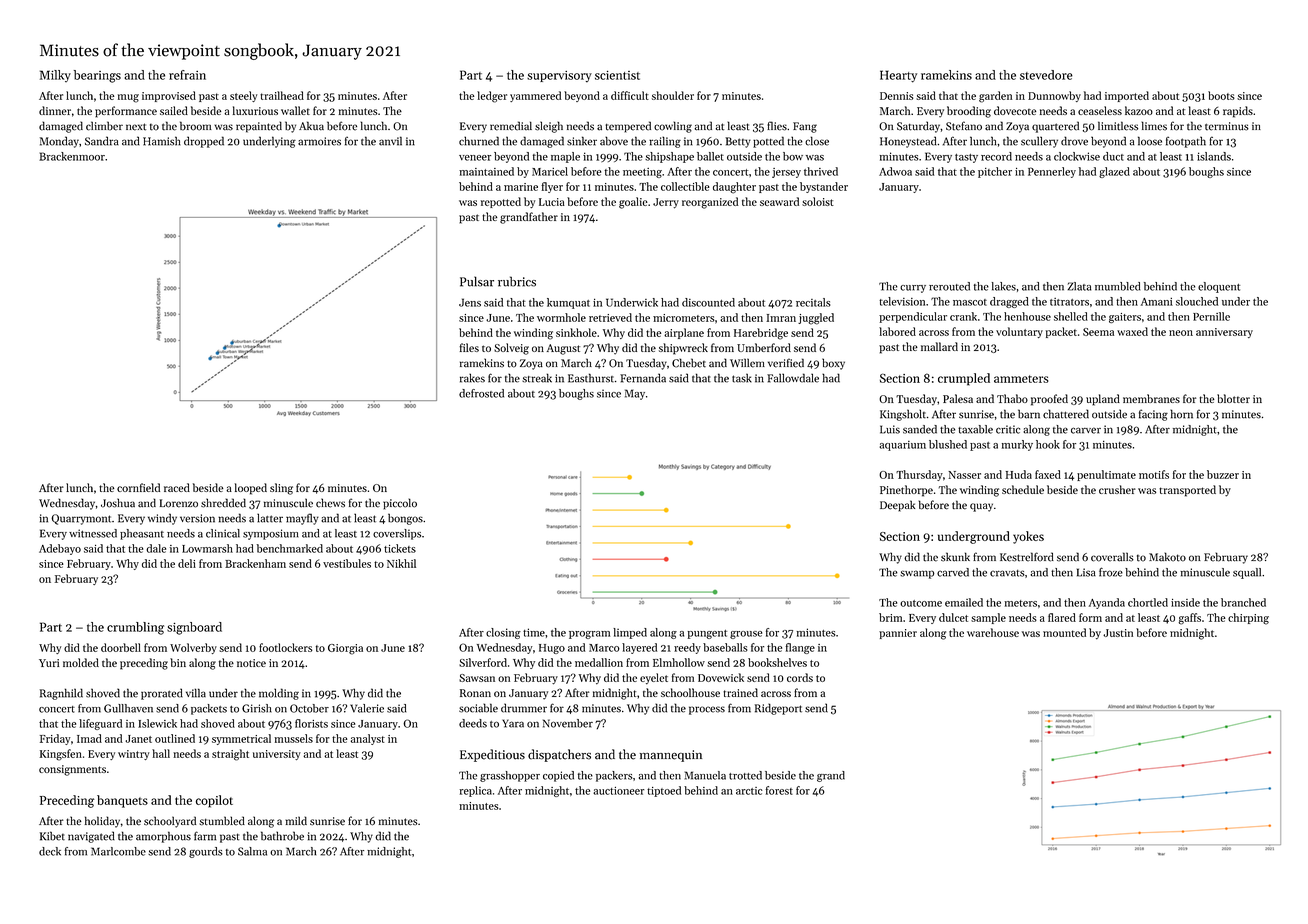 The width and height of the screenshot is (1308, 924). Describe the element at coordinates (673, 95) in the screenshot. I see `shoulder` at that location.
